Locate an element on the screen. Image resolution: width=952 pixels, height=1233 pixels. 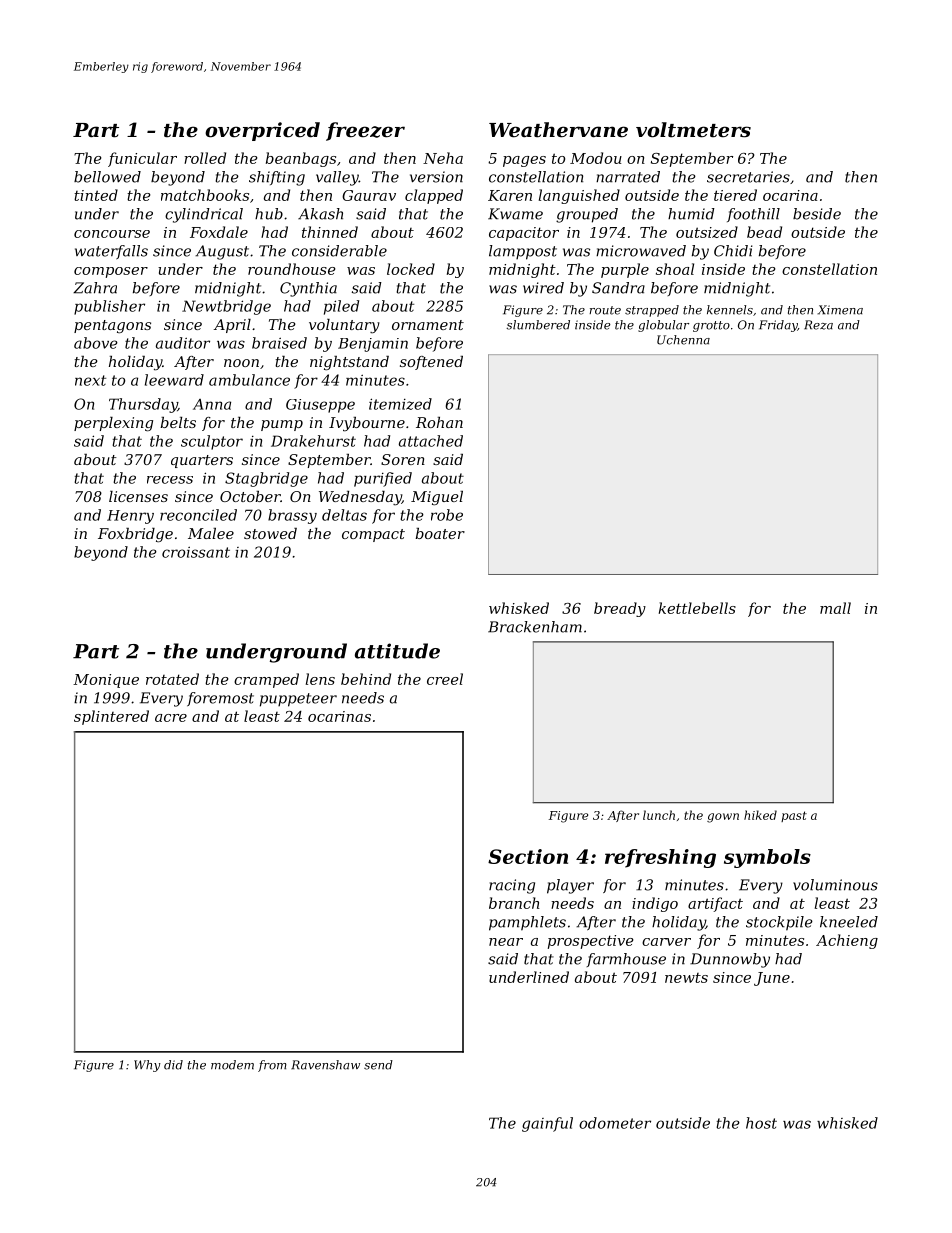
Why is located at coordinates (147, 1066).
